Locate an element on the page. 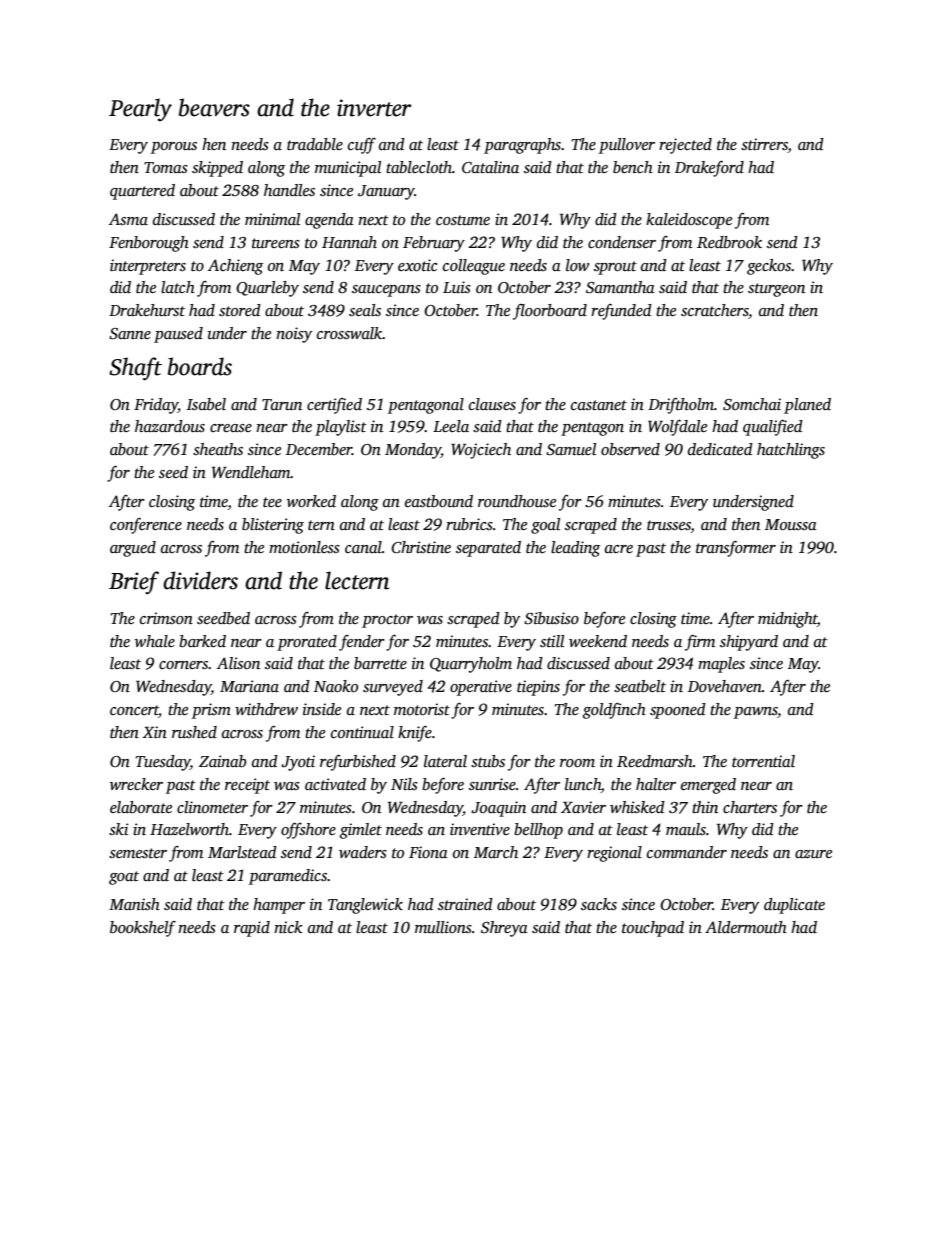  concert is located at coordinates (134, 711).
